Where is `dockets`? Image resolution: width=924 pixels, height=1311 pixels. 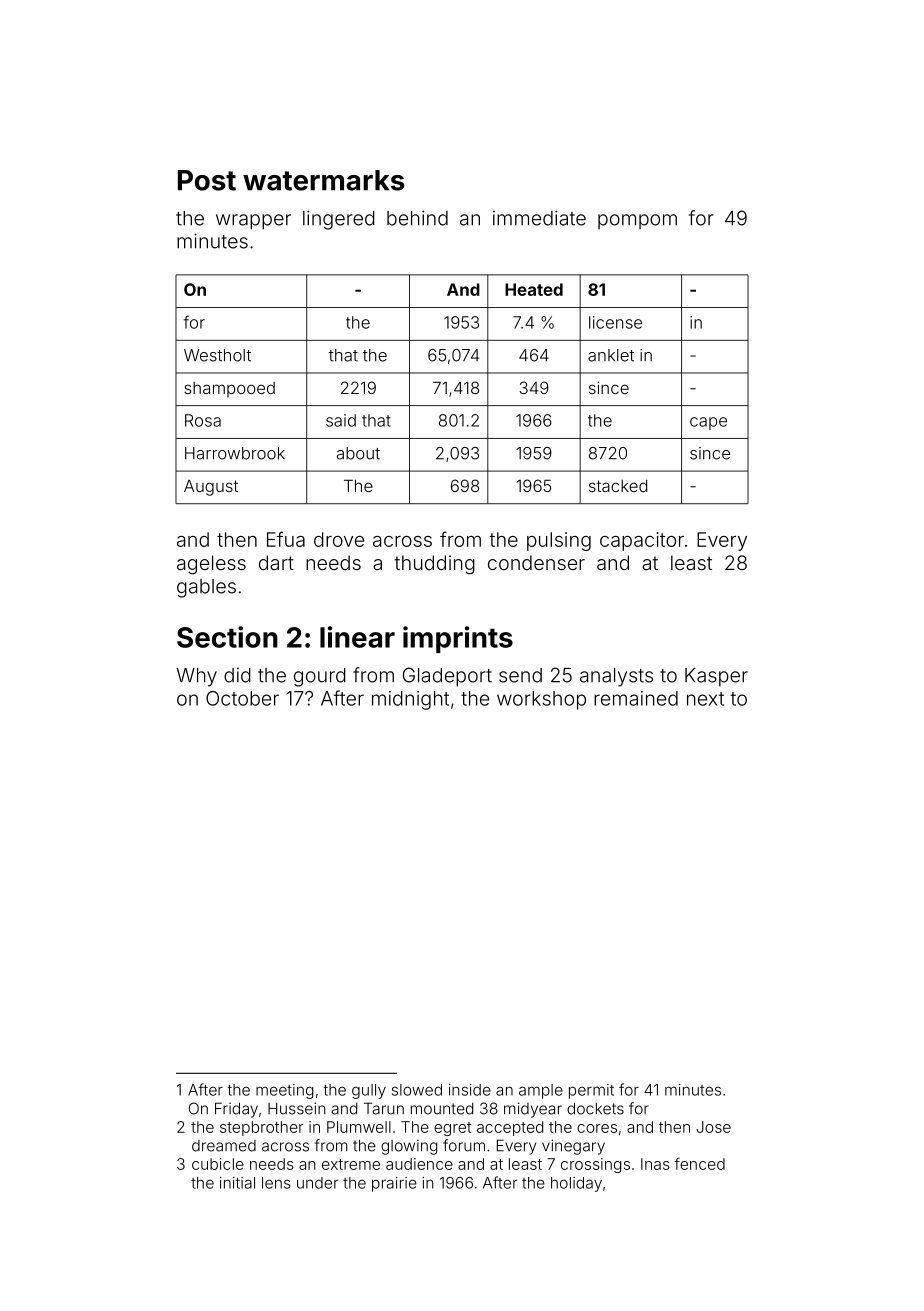 dockets is located at coordinates (595, 1108).
